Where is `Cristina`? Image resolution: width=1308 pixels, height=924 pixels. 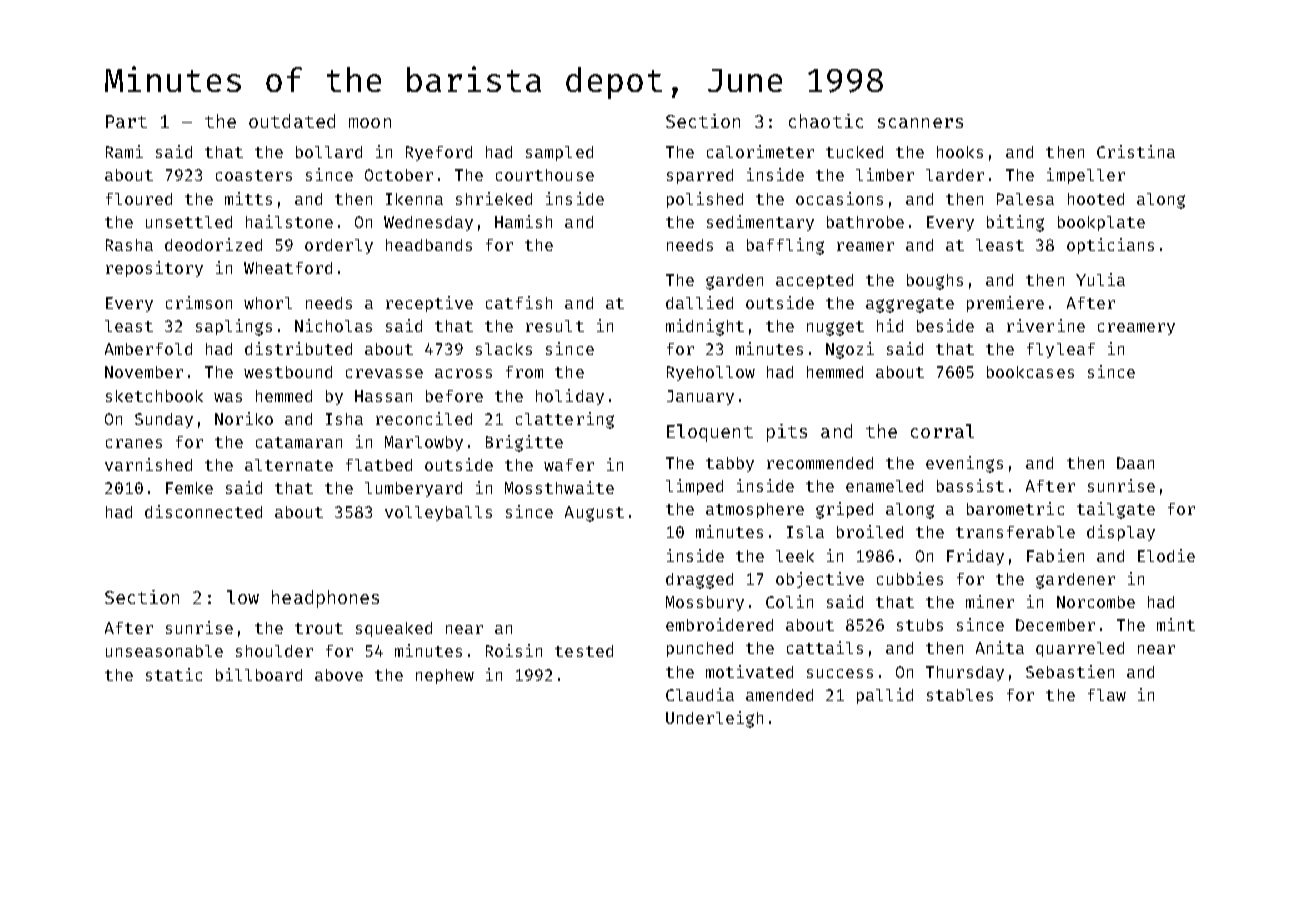
Cristina is located at coordinates (1136, 151).
